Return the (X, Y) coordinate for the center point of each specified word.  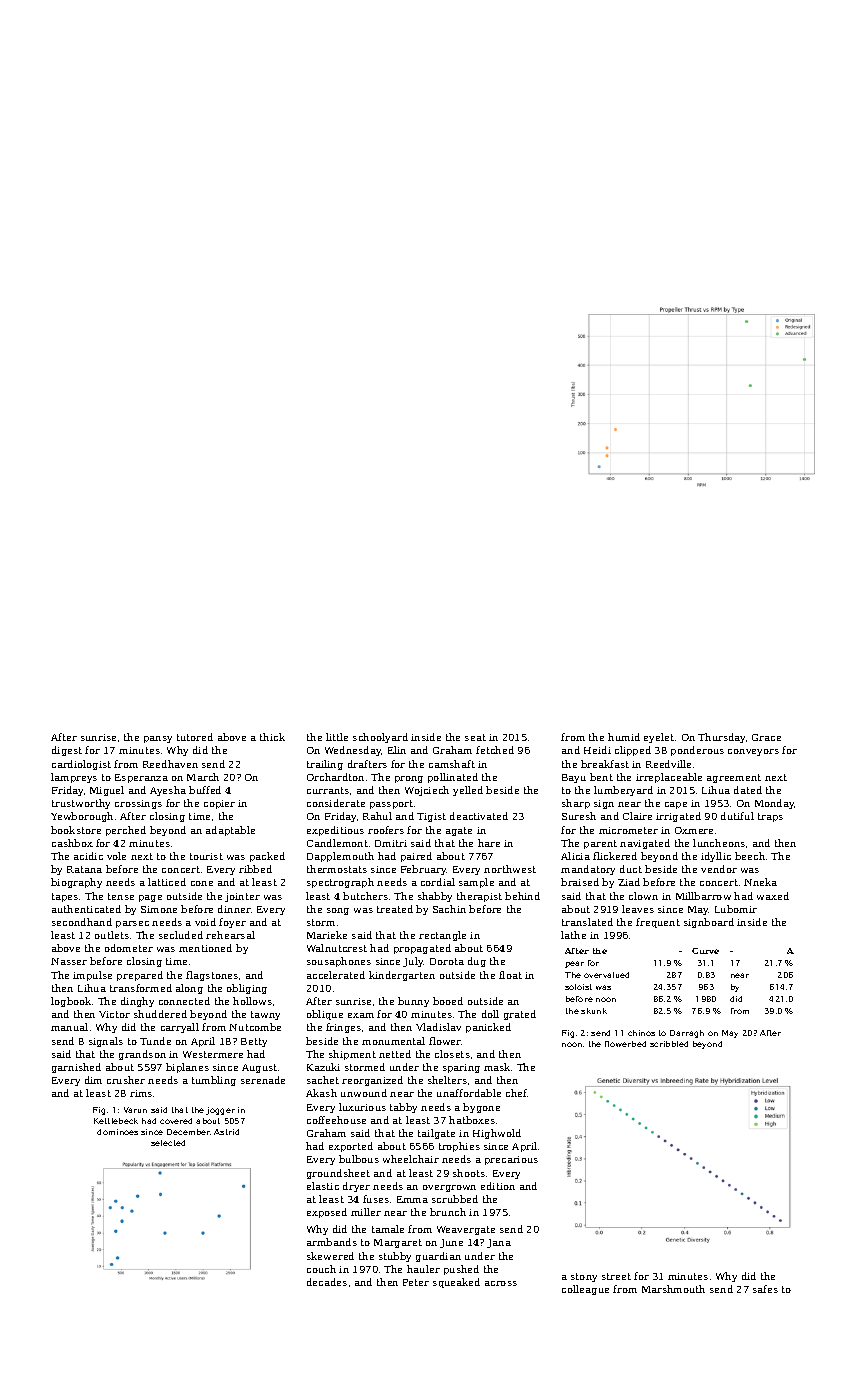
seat (475, 737)
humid (624, 737)
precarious (511, 1160)
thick (272, 737)
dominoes (117, 1132)
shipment (352, 1055)
